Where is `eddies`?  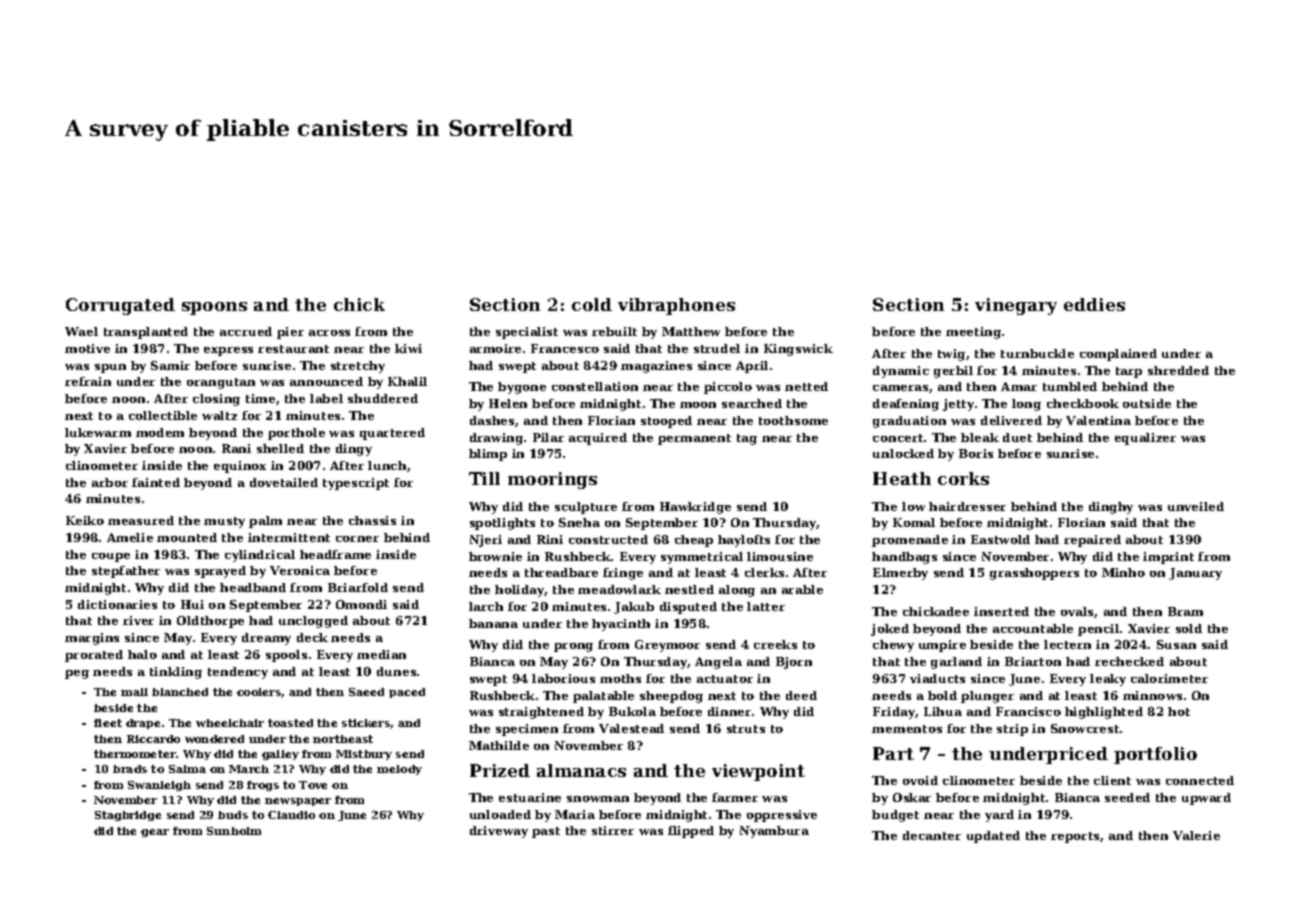 eddies is located at coordinates (1094, 304).
